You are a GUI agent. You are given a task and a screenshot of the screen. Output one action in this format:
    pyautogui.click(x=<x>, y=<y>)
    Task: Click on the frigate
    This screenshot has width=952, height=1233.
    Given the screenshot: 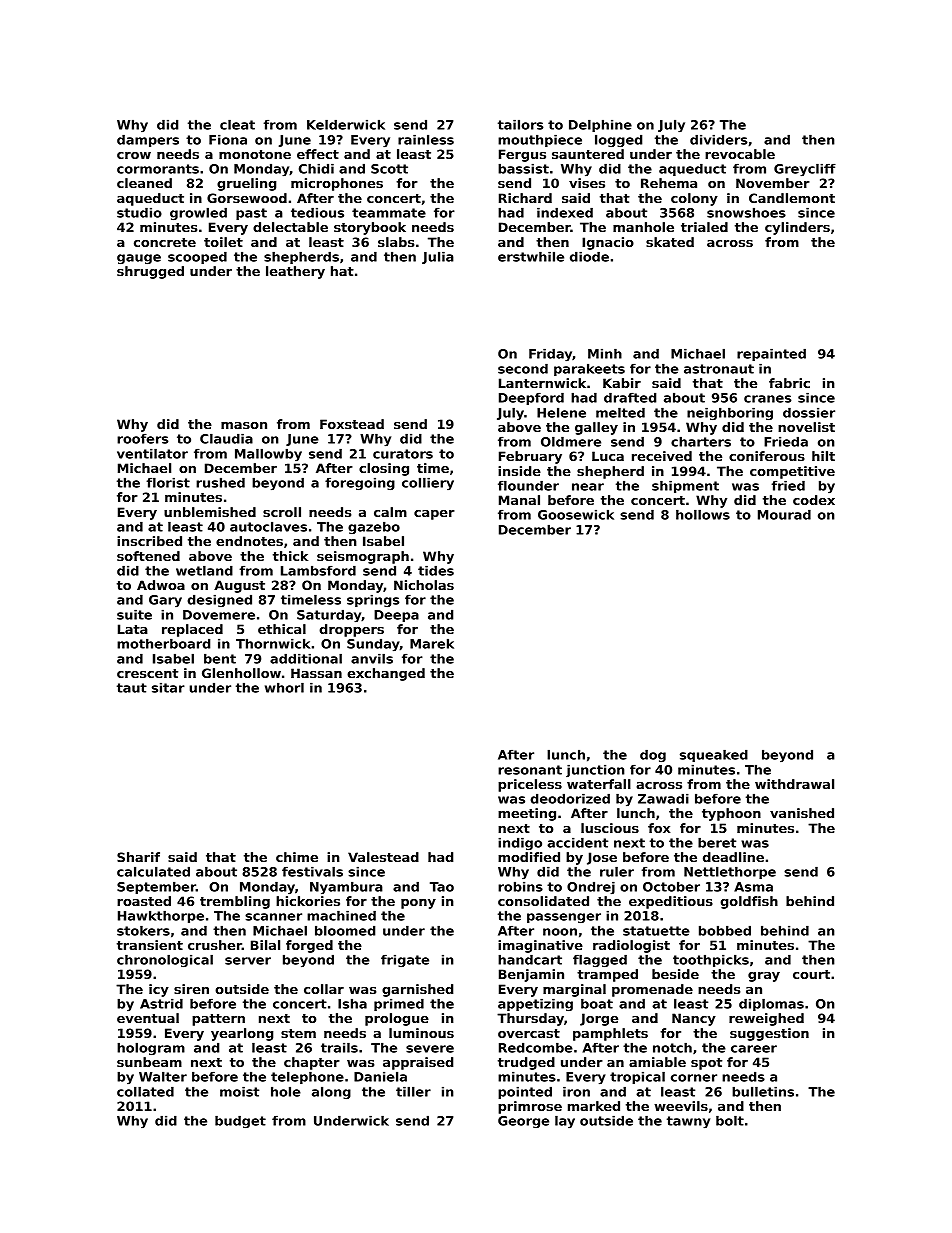 What is the action you would take?
    pyautogui.click(x=405, y=961)
